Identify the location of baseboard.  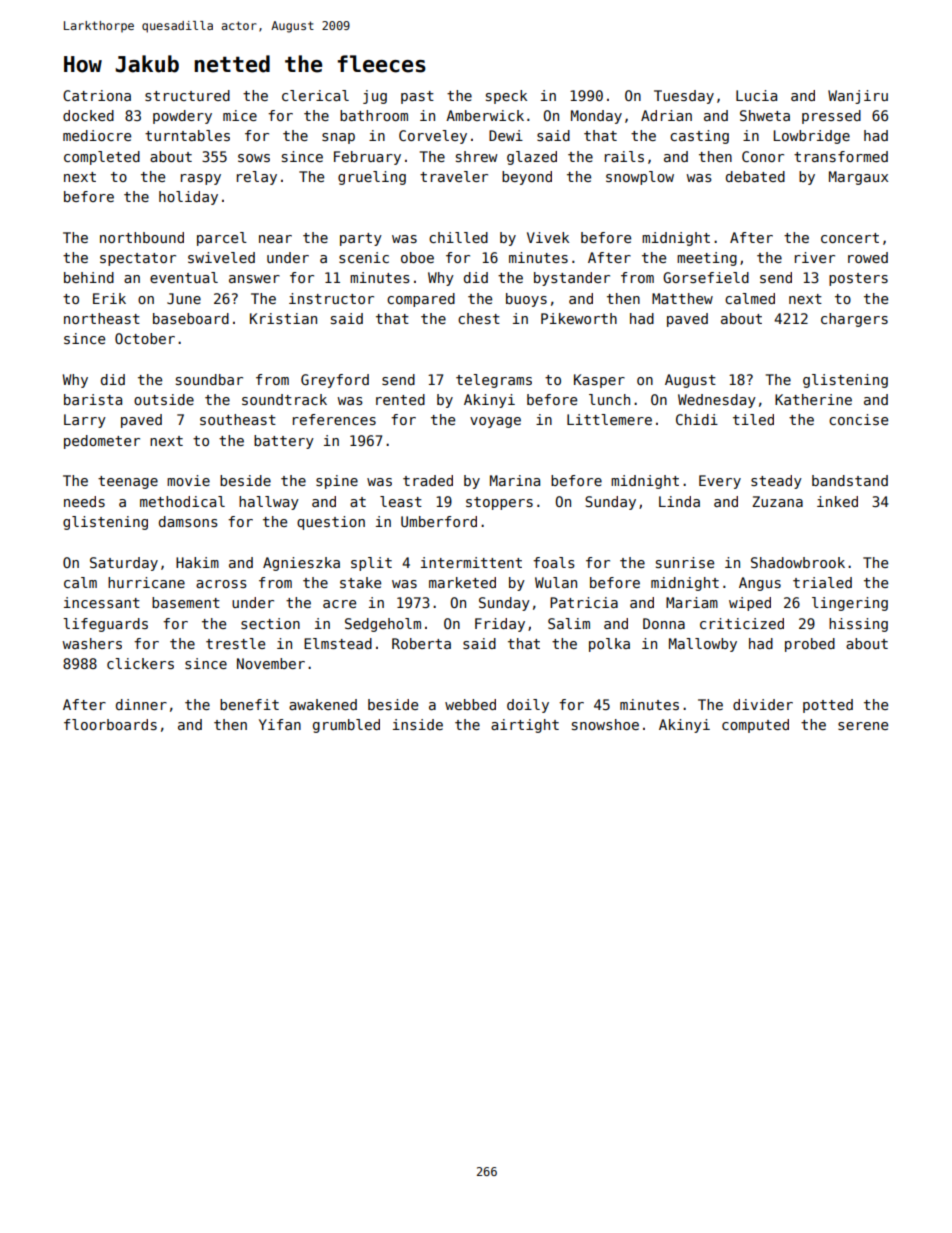
(191, 318).
